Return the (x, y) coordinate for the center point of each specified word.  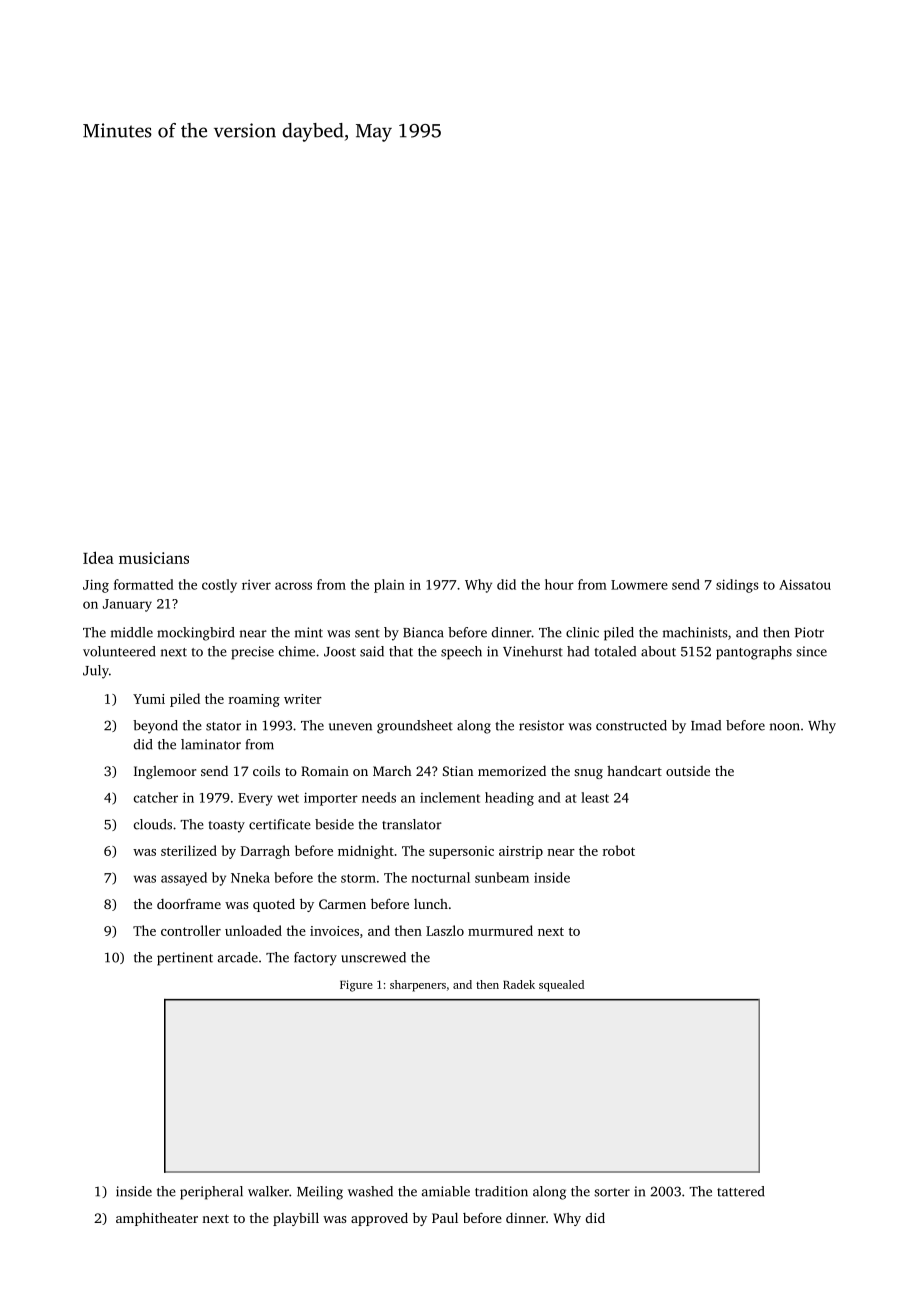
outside (688, 771)
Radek (519, 984)
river (256, 585)
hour (559, 584)
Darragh (265, 852)
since (811, 651)
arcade (238, 957)
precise (252, 653)
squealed (561, 986)
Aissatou (805, 584)
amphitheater (157, 1219)
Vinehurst (533, 651)
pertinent (185, 959)
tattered (741, 1191)
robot (619, 850)
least (595, 797)
